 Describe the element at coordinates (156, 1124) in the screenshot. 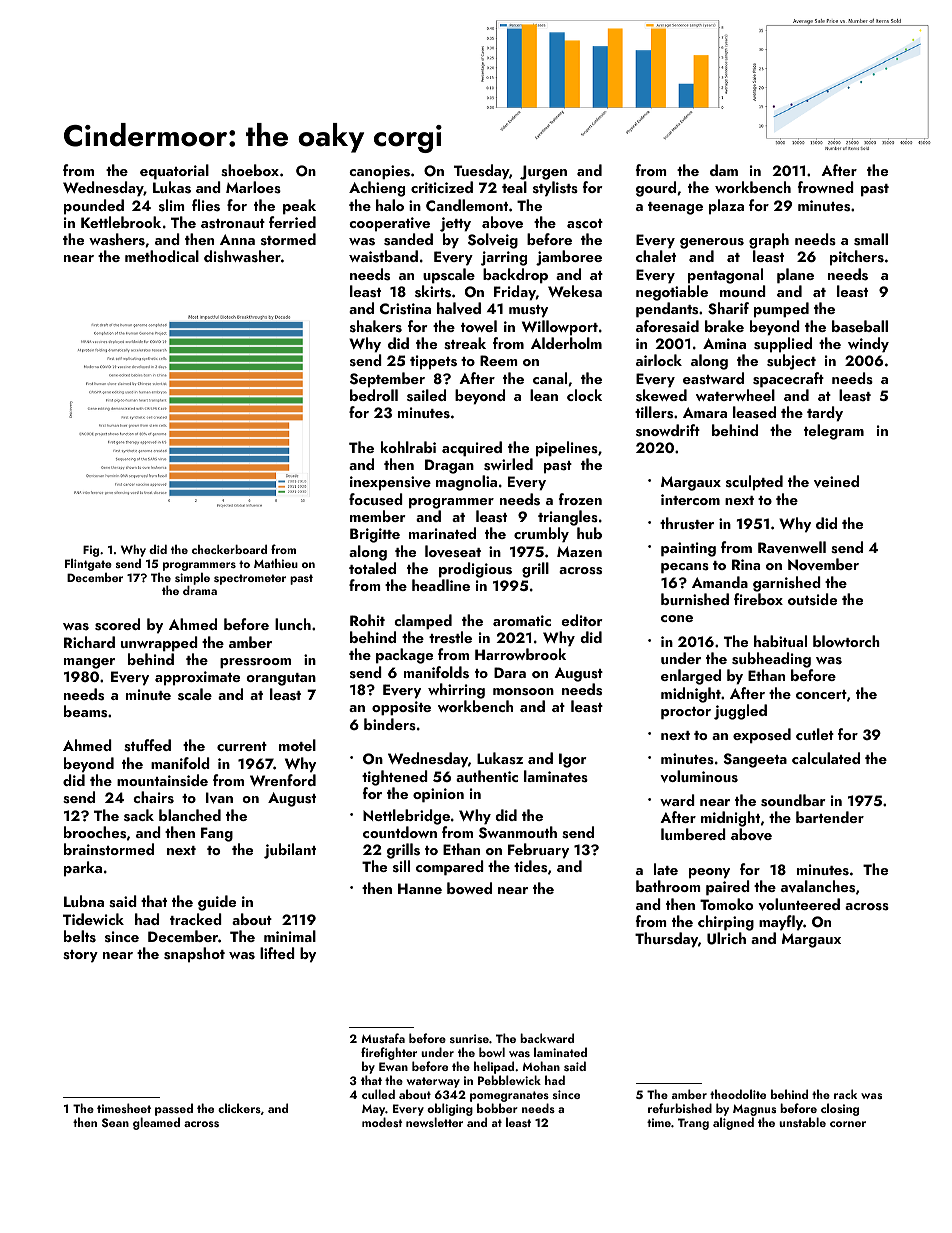

I see `gleamed` at that location.
